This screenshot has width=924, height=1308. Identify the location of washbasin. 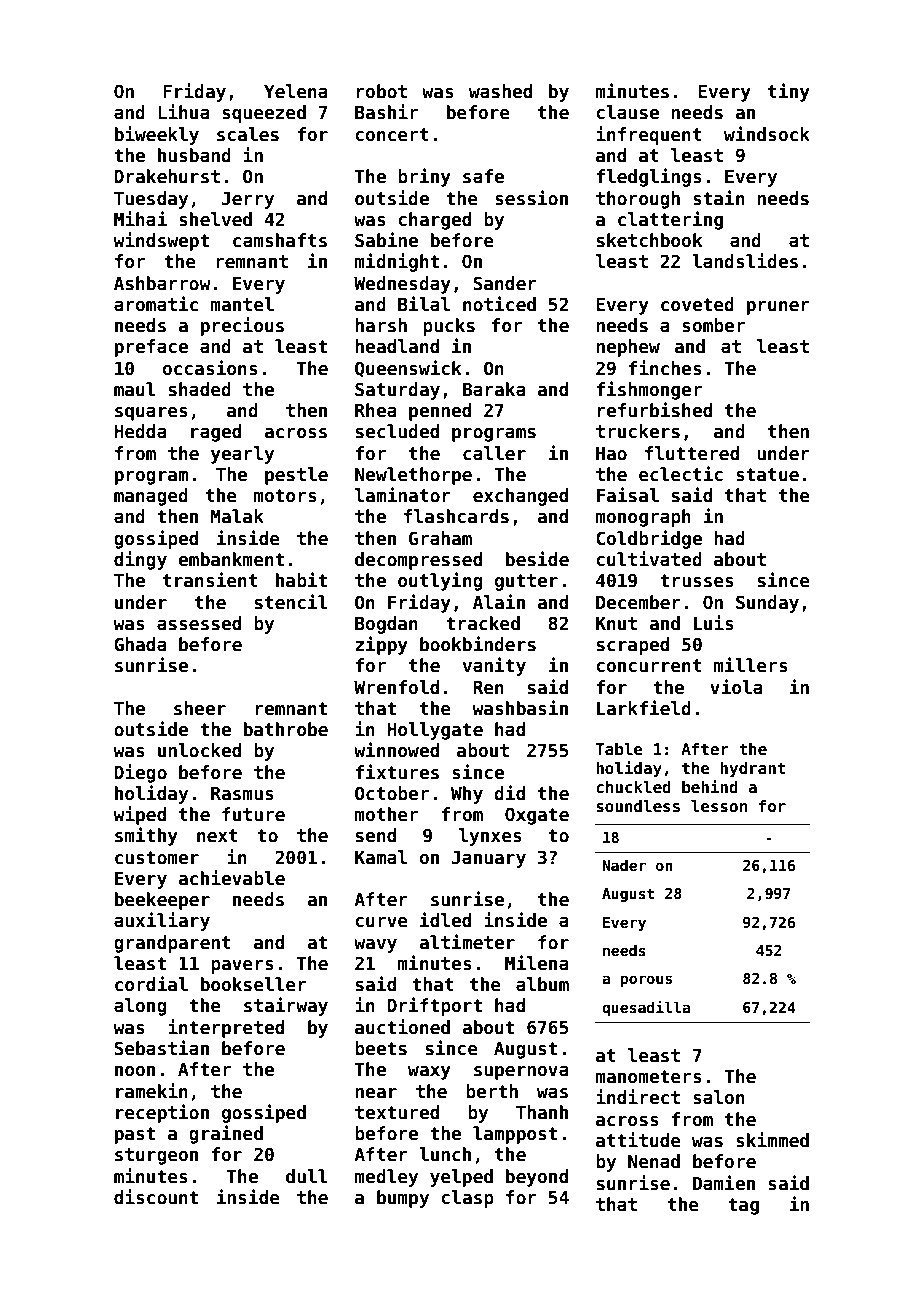
(520, 708).
